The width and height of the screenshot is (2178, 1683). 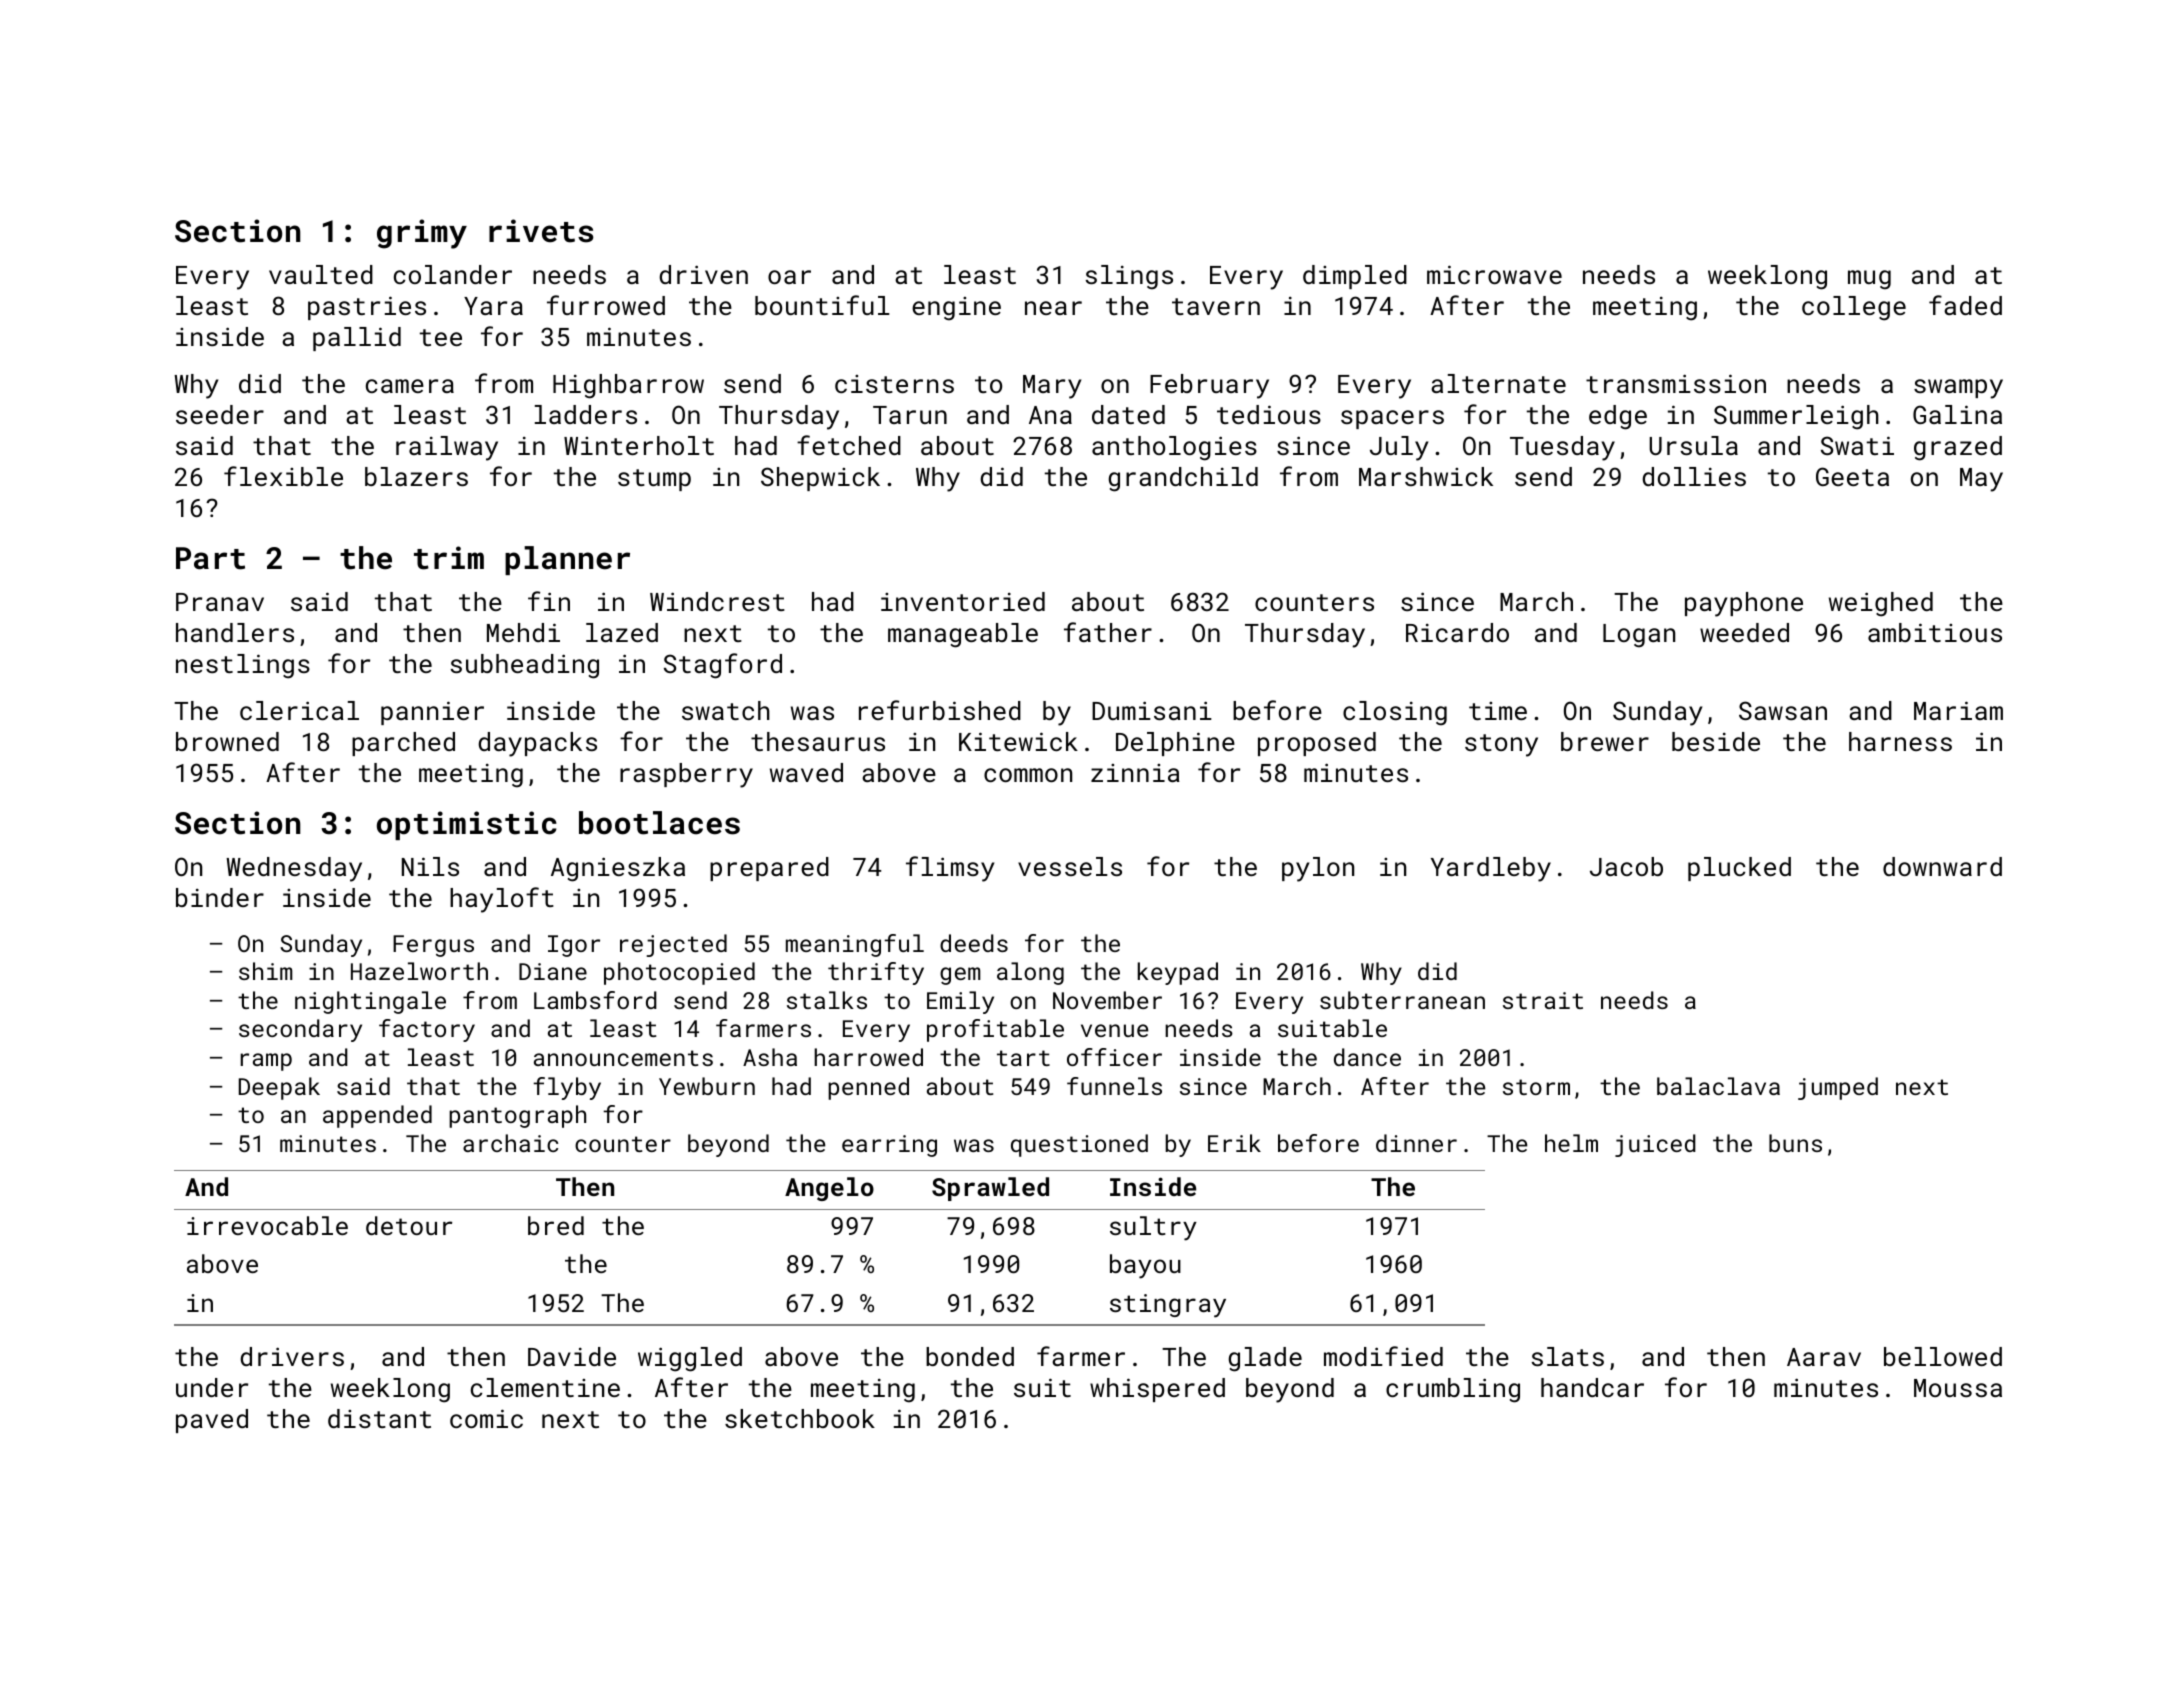 What do you see at coordinates (556, 1225) in the screenshot?
I see `bred` at bounding box center [556, 1225].
